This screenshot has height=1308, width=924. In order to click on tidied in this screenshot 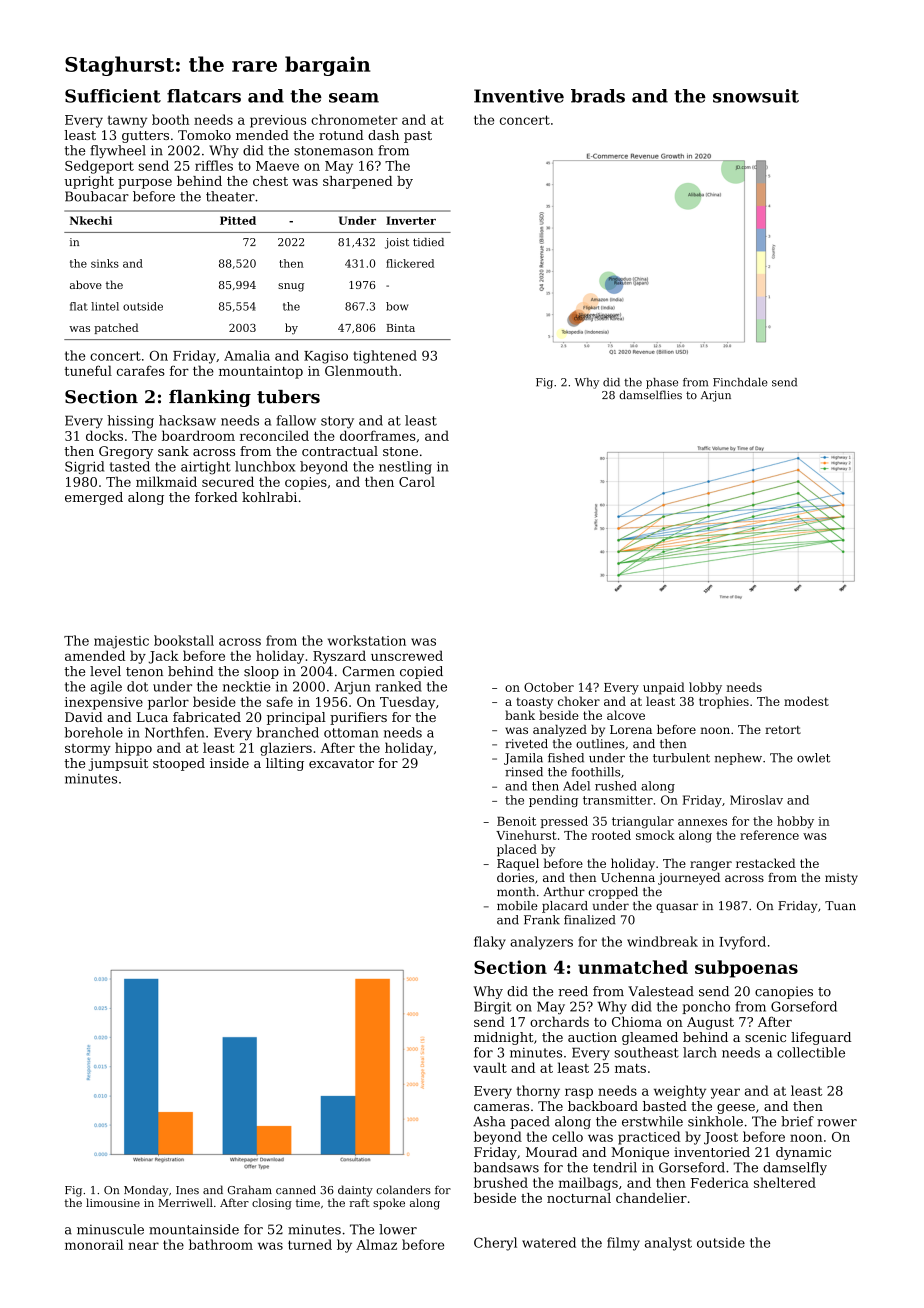, I will do `click(428, 242)`.
